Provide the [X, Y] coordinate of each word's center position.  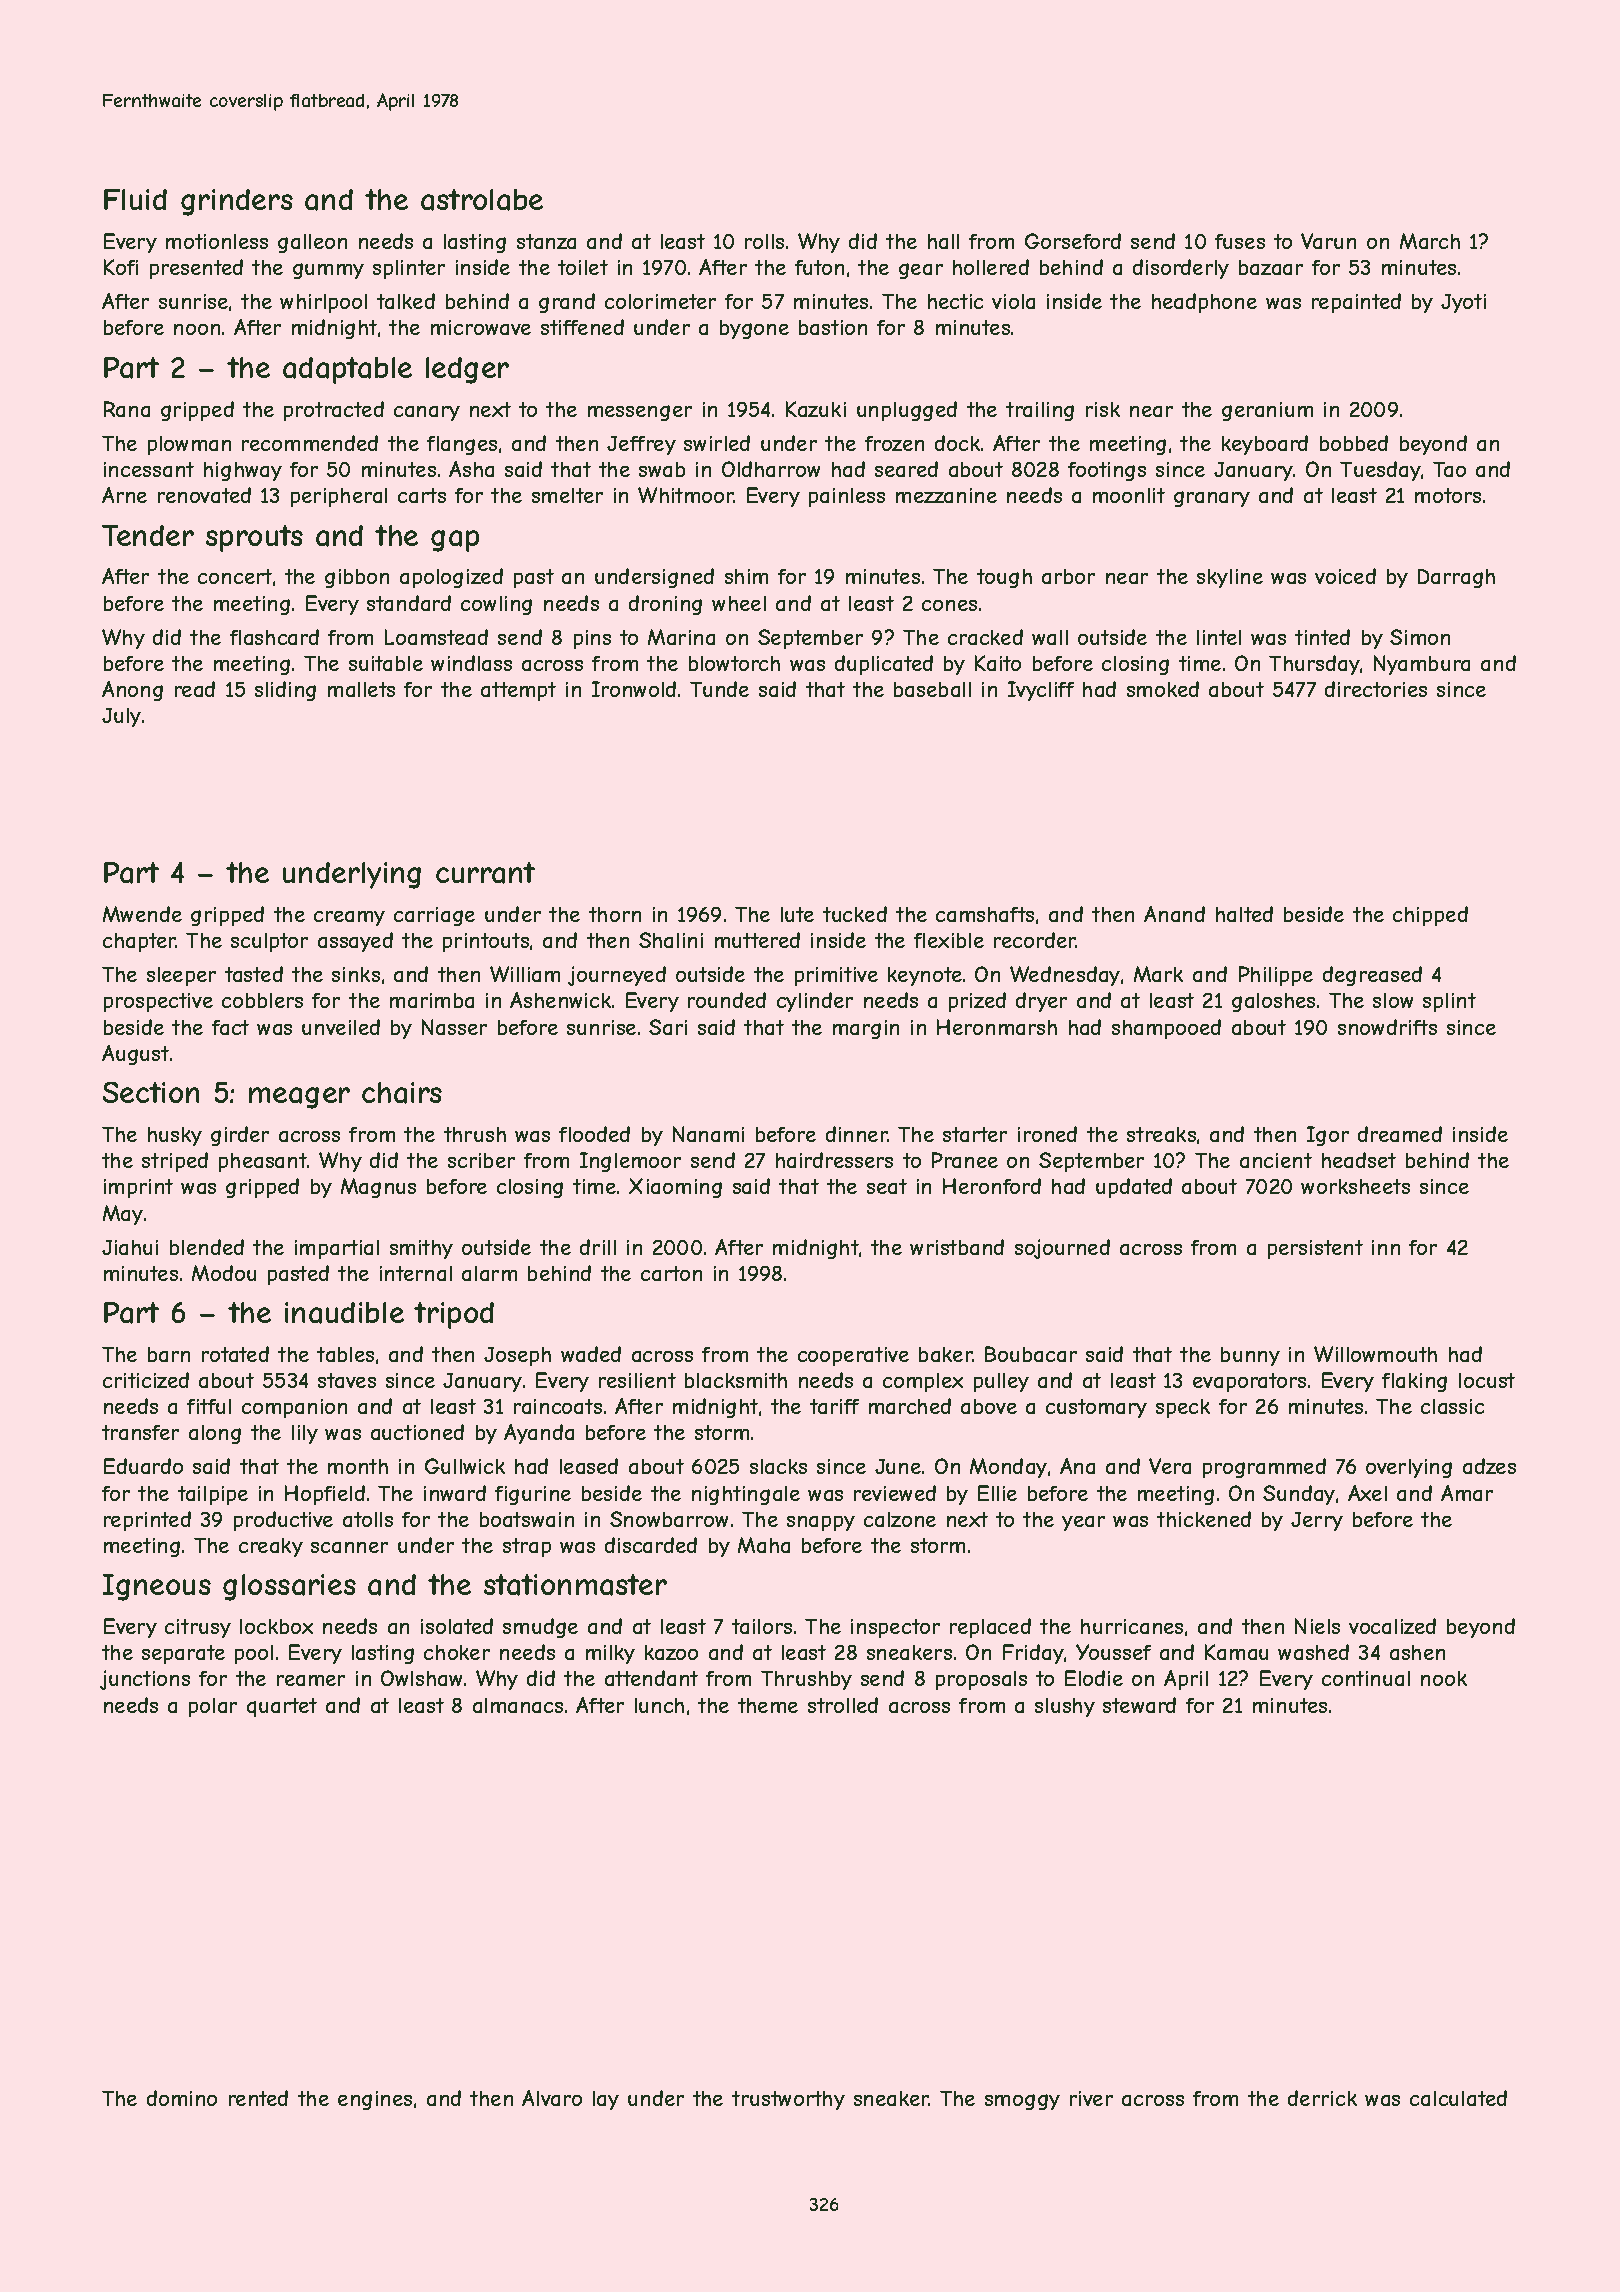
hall [943, 241]
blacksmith [736, 1380]
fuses [1240, 241]
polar [213, 1707]
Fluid [135, 199]
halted [1244, 914]
